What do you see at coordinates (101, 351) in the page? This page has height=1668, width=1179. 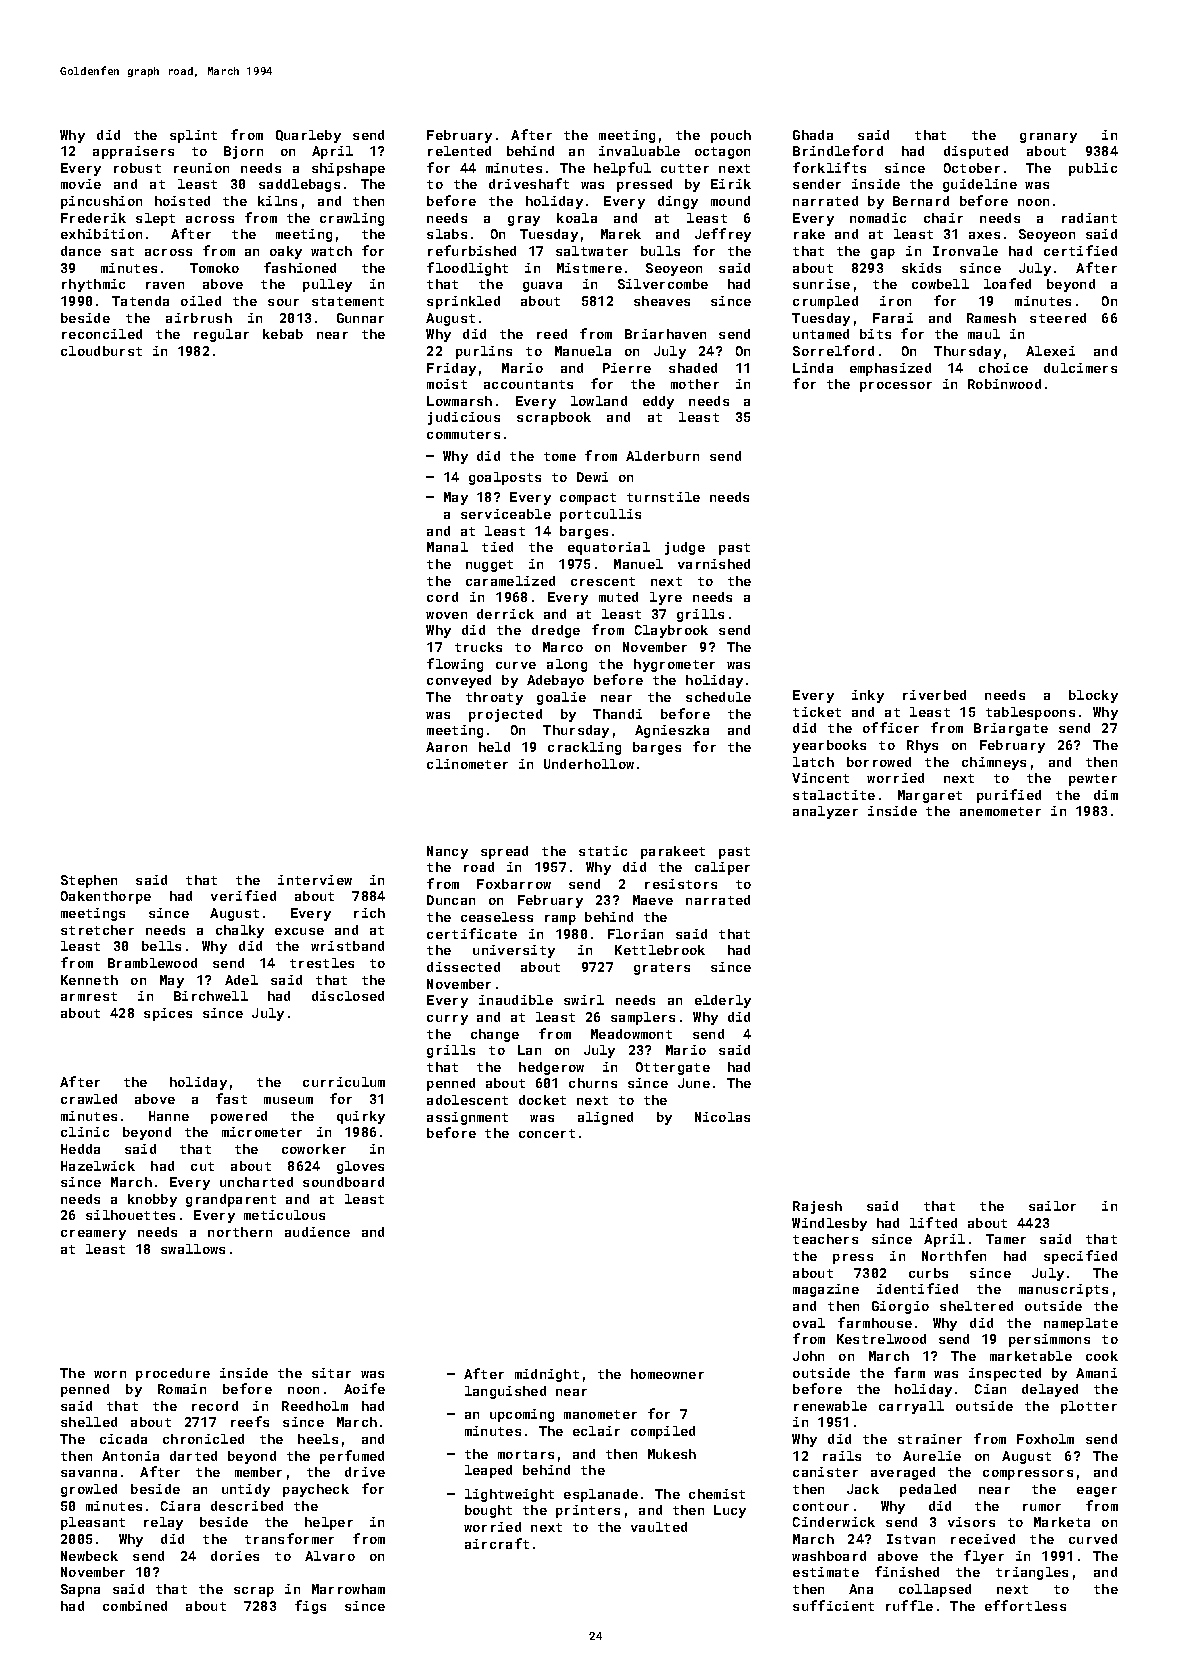 I see `cloudburst` at bounding box center [101, 351].
